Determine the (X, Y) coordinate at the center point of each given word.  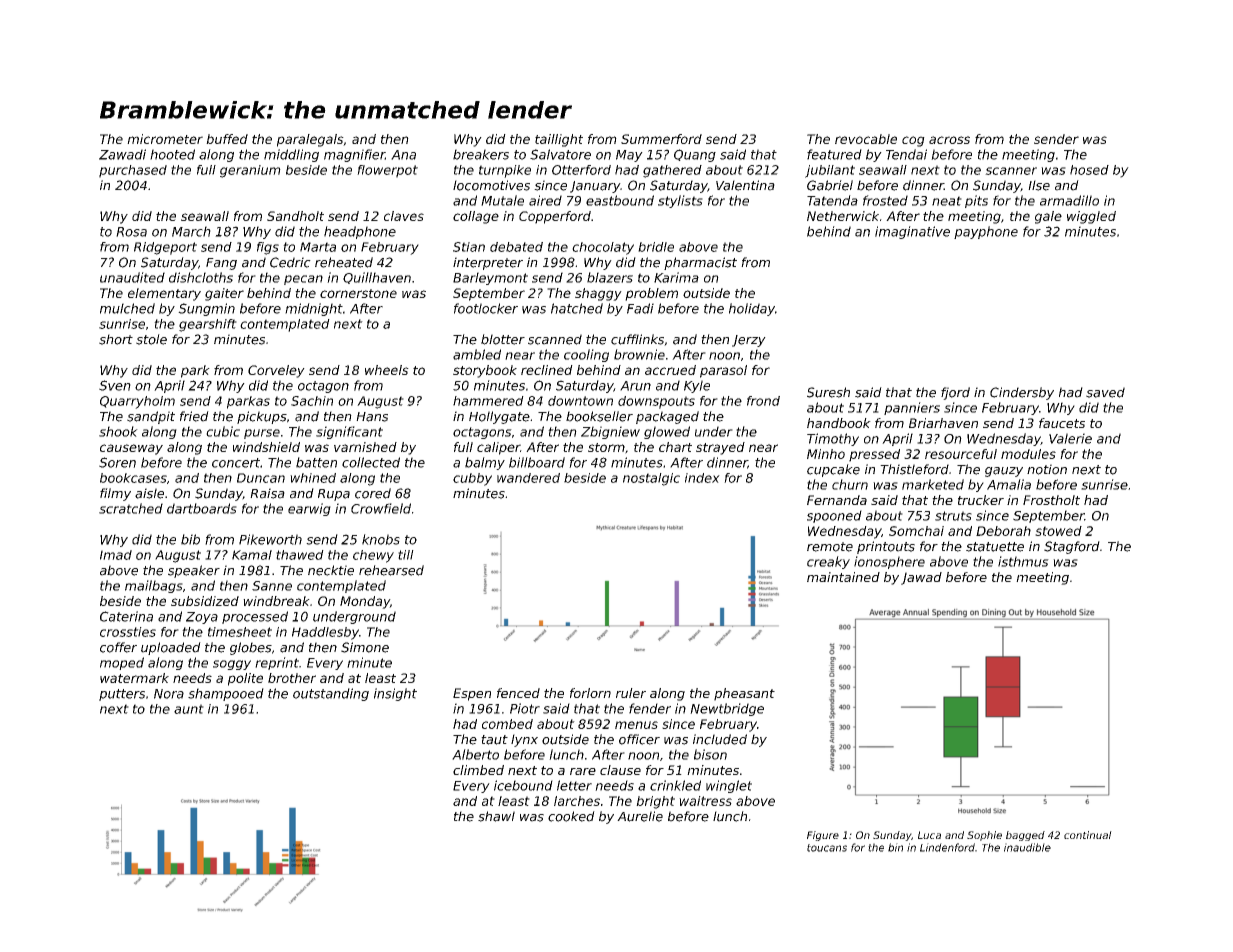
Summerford (661, 139)
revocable (866, 139)
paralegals (310, 140)
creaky (828, 562)
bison (710, 754)
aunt (189, 709)
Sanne (272, 586)
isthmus (1023, 561)
